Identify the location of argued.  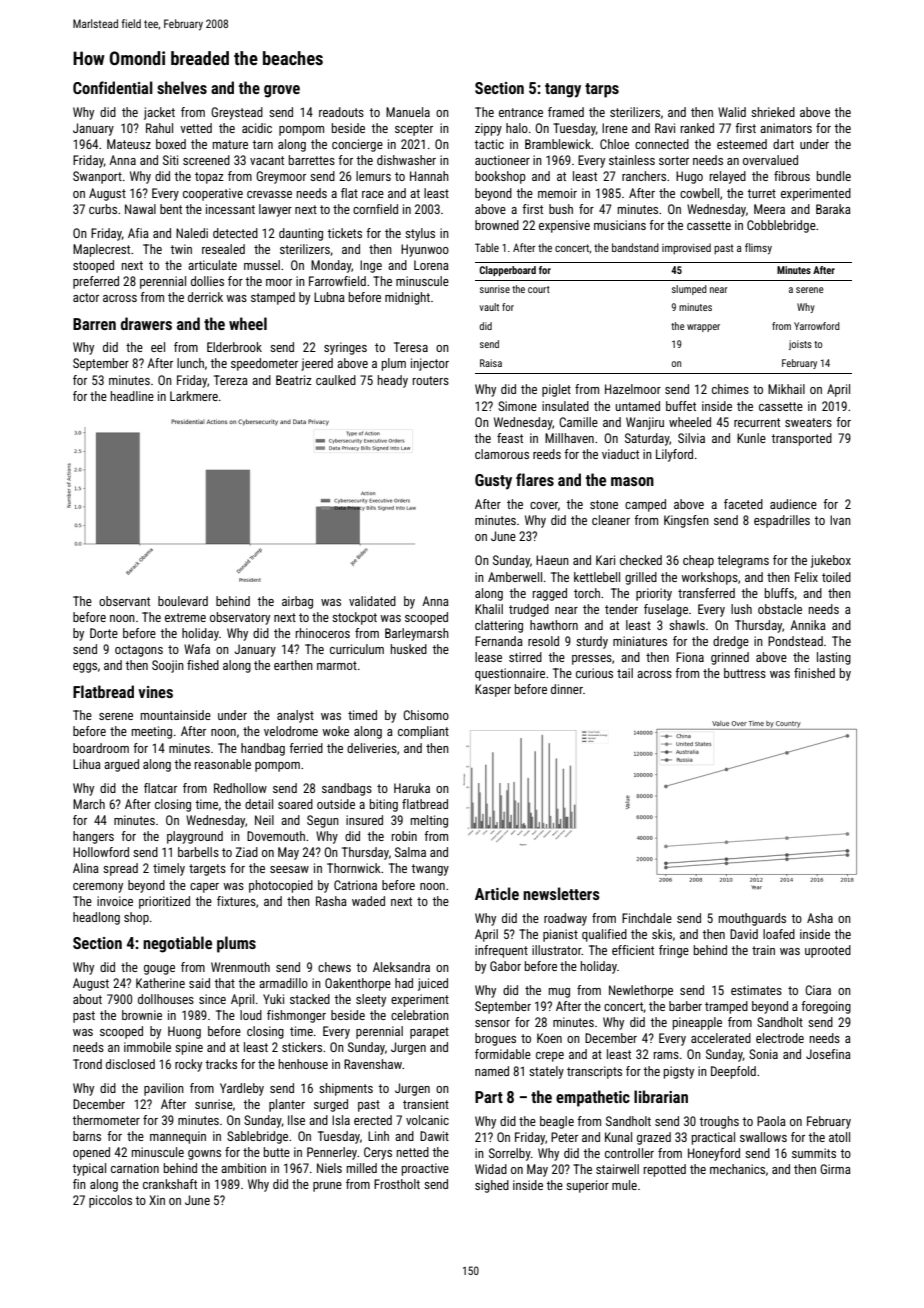
(121, 765).
